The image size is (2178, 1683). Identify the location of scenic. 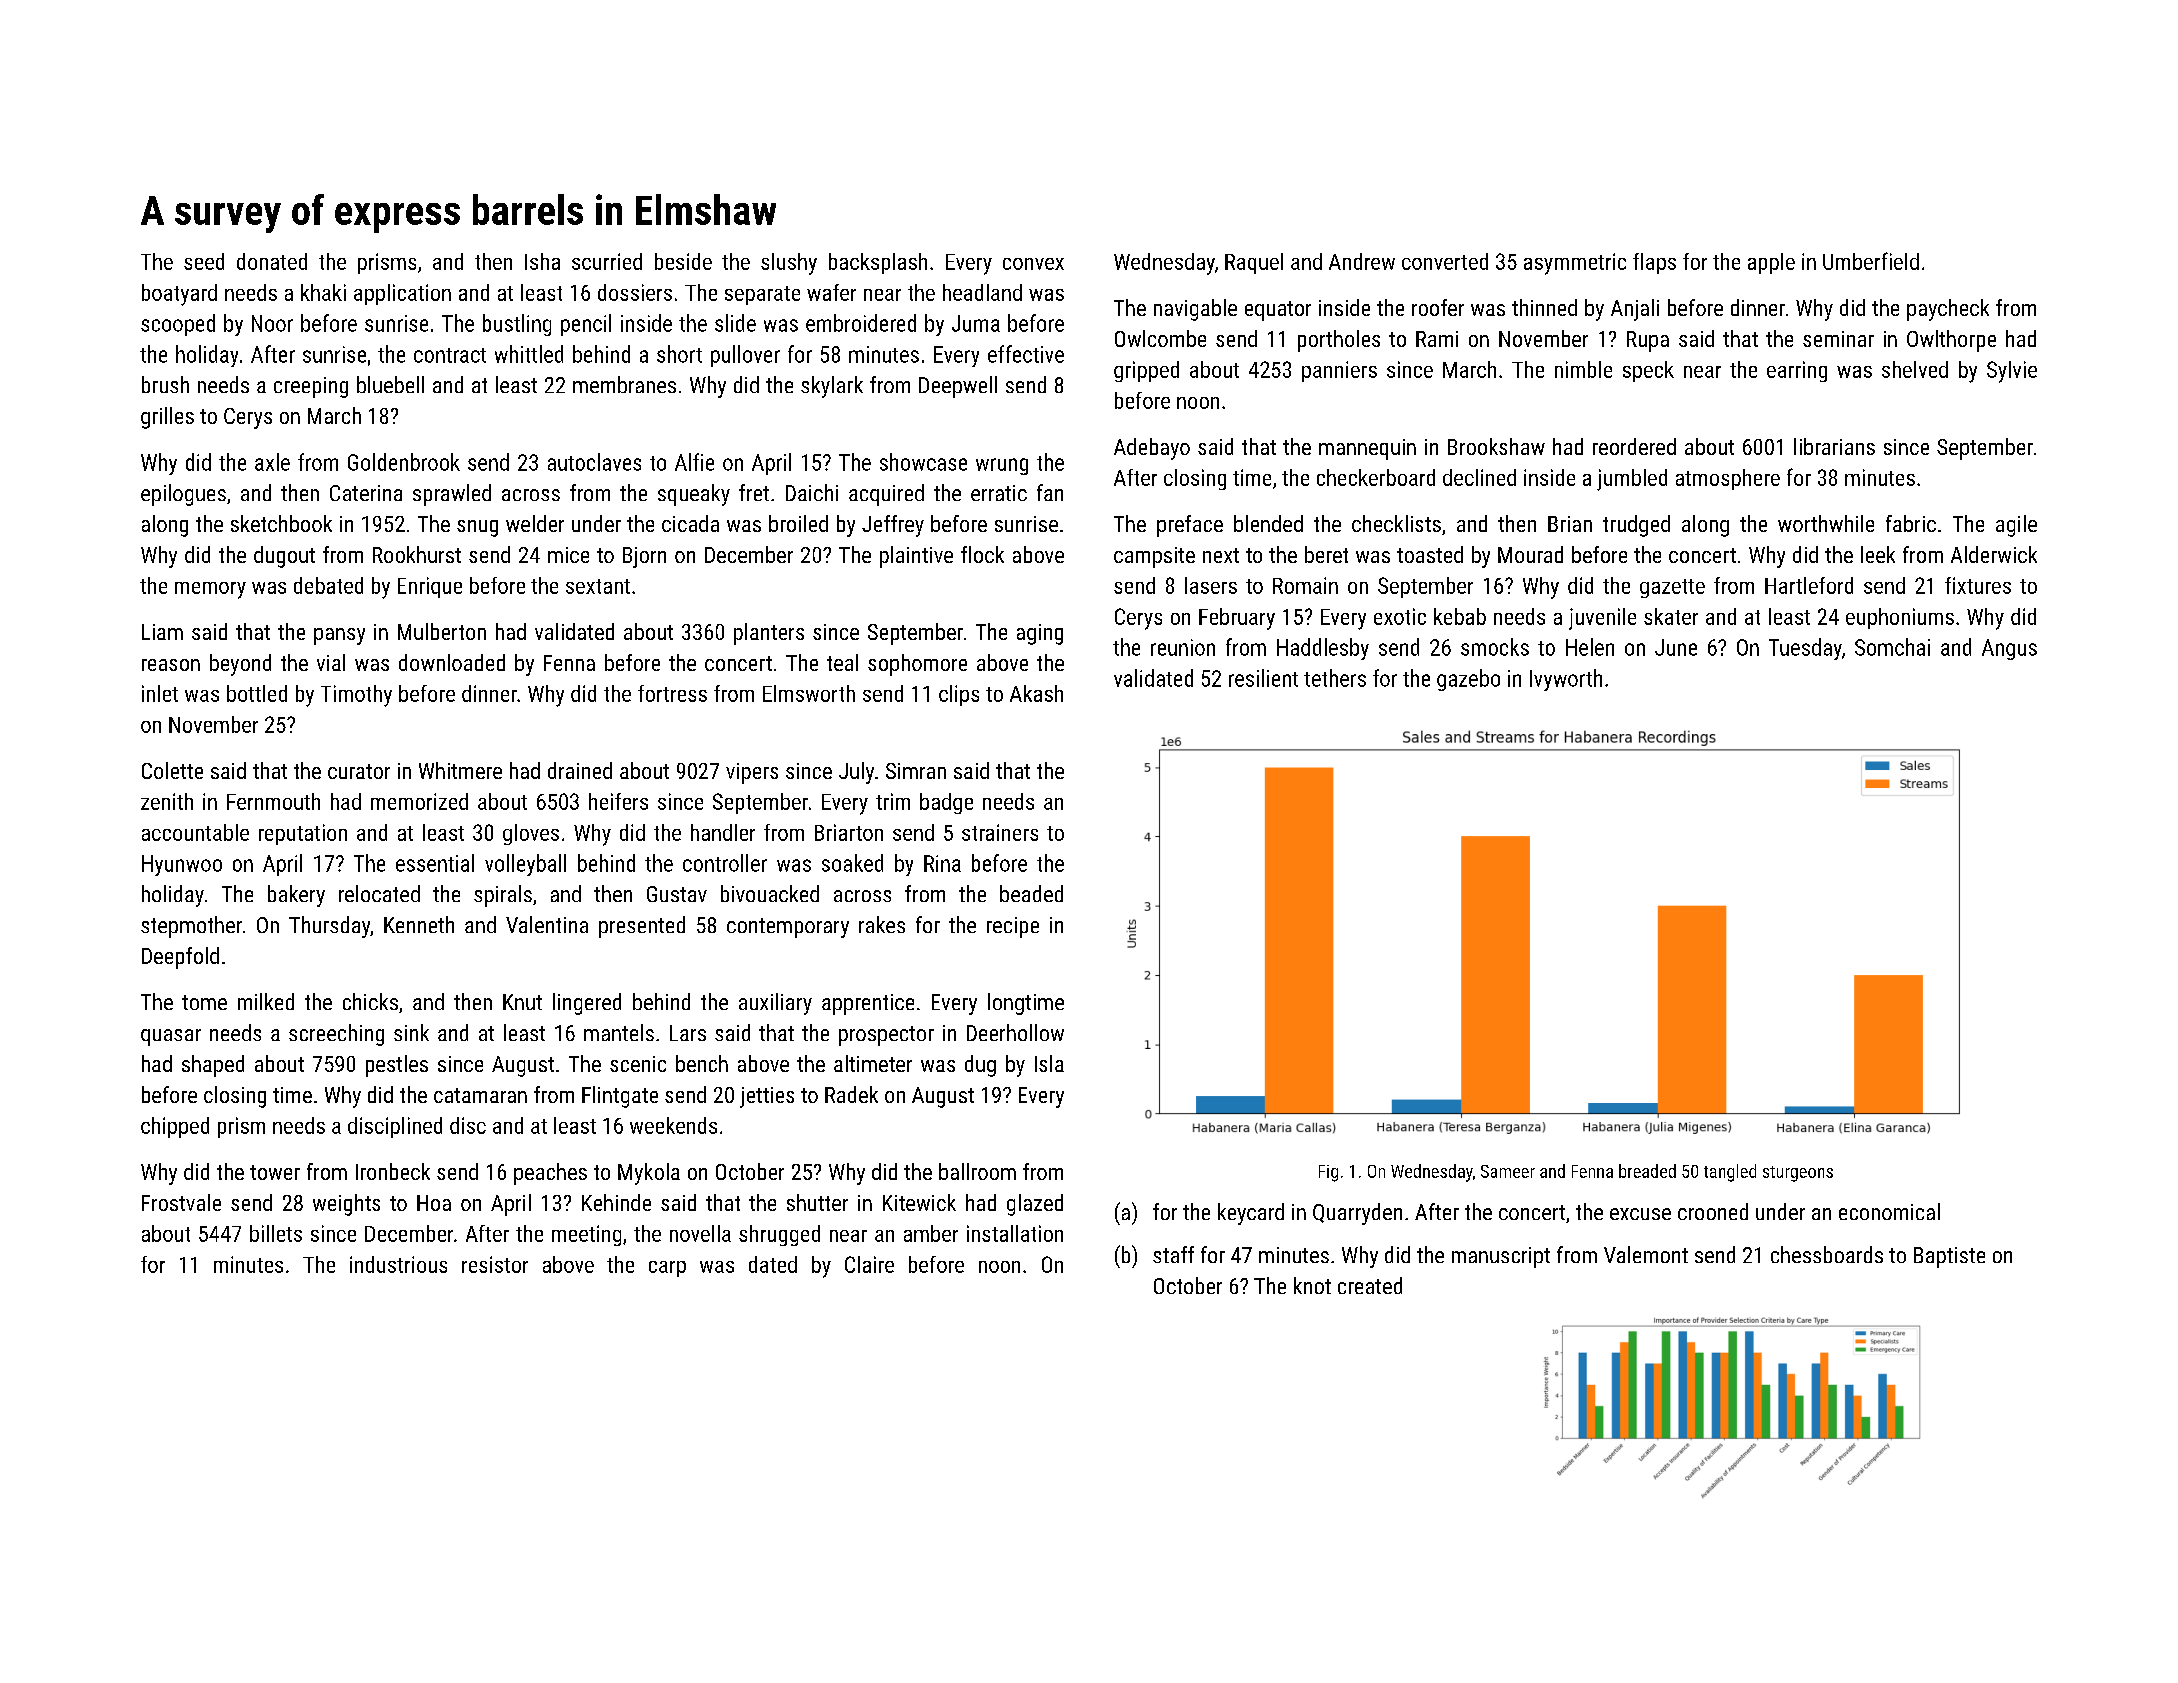
(638, 1064).
